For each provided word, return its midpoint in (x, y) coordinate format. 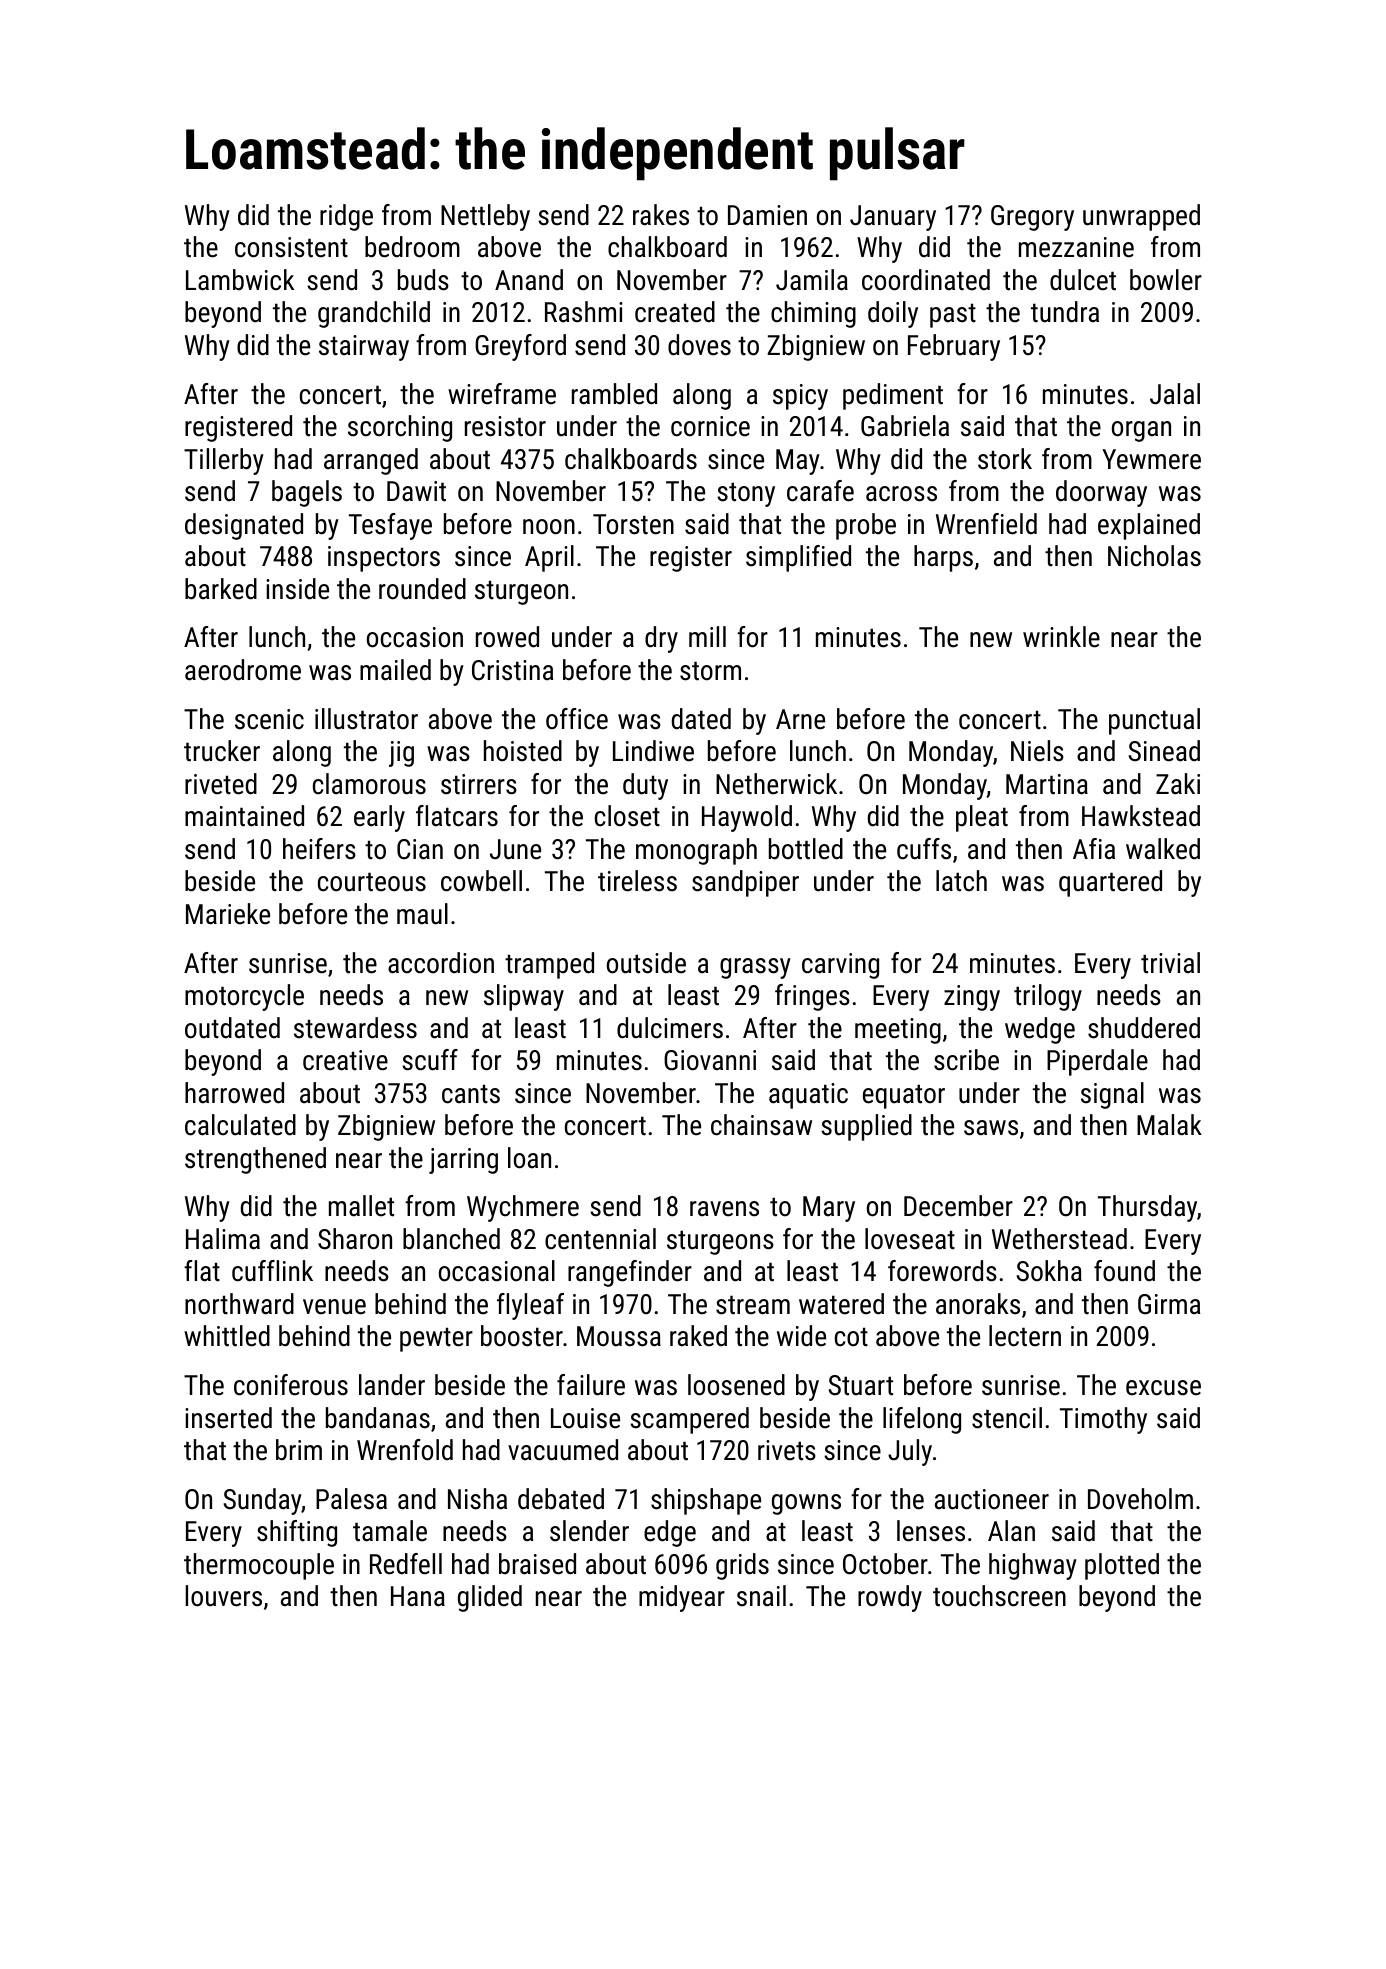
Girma (1169, 1304)
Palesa (351, 1499)
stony (746, 494)
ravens (724, 1209)
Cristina (513, 670)
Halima (223, 1239)
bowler (1166, 280)
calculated (240, 1125)
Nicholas (1154, 556)
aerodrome (243, 670)
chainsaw (761, 1125)
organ (1141, 431)
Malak (1169, 1125)
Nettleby (485, 217)
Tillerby (224, 461)
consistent (291, 247)
